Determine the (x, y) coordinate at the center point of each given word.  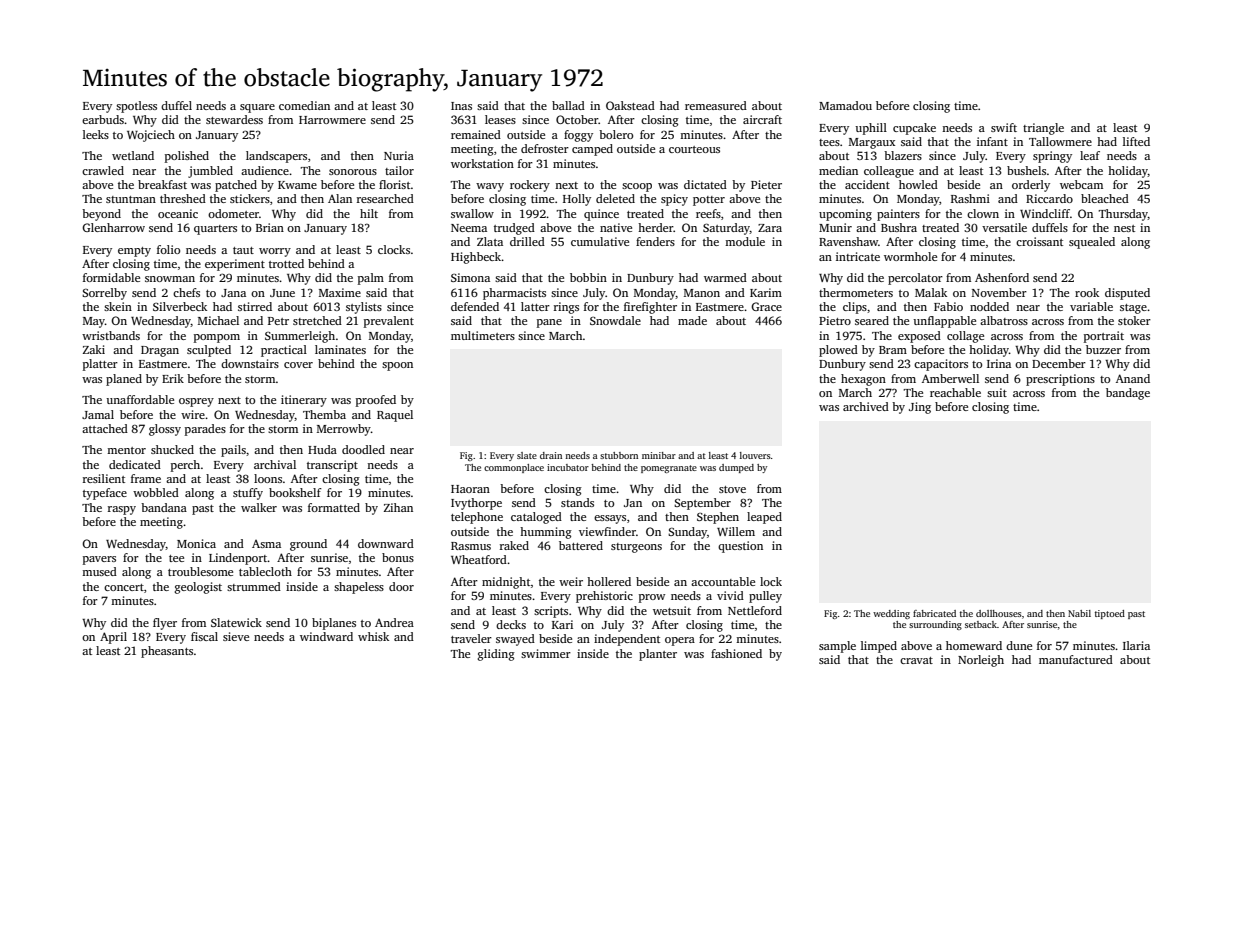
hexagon (863, 380)
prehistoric (604, 597)
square (257, 108)
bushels (1026, 170)
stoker (1134, 320)
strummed (254, 586)
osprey (196, 402)
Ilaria (1136, 645)
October (577, 119)
